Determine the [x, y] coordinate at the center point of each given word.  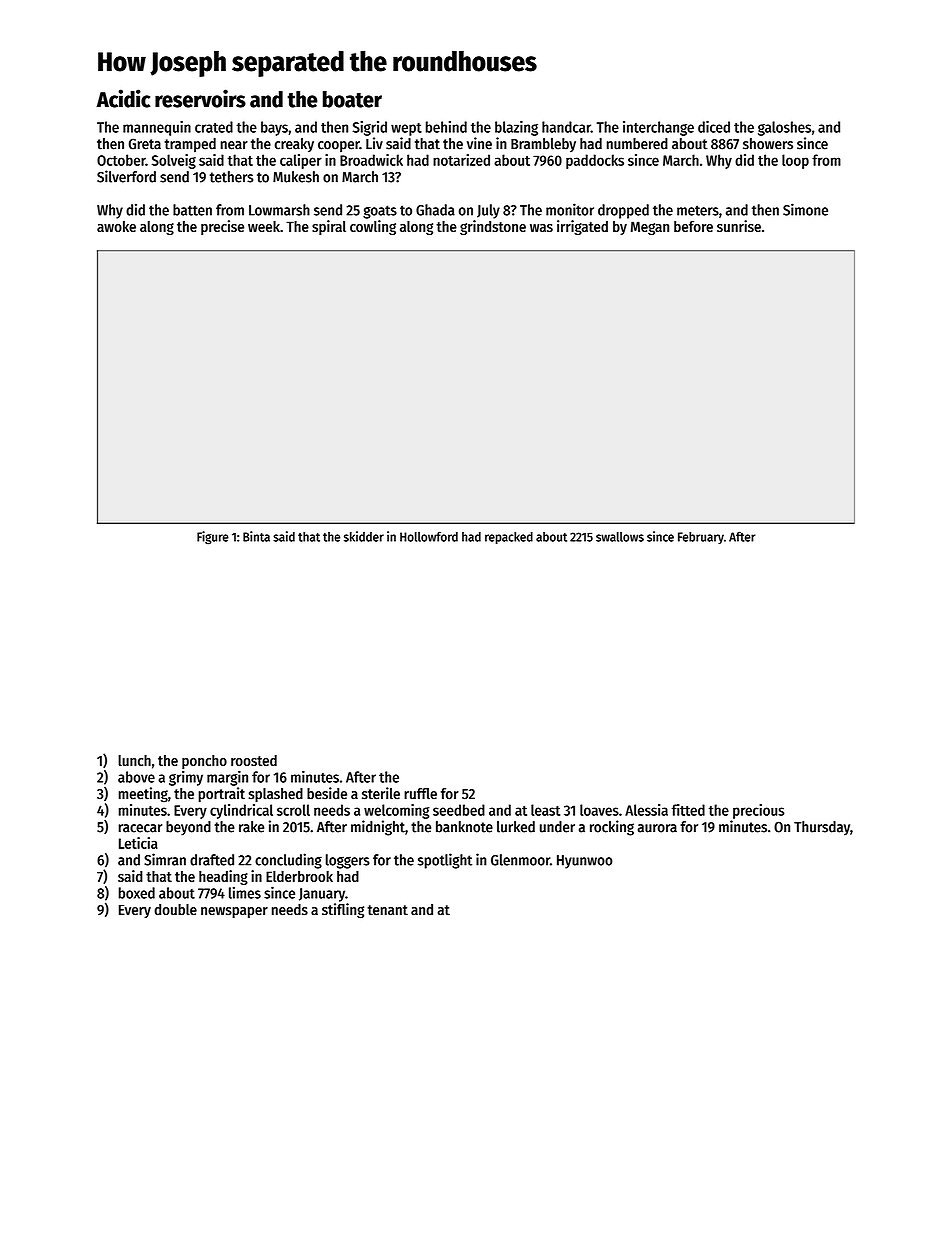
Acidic [123, 98]
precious [759, 811]
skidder [364, 536]
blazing [516, 128]
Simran [165, 859]
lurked [516, 827]
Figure [213, 538]
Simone [805, 209]
